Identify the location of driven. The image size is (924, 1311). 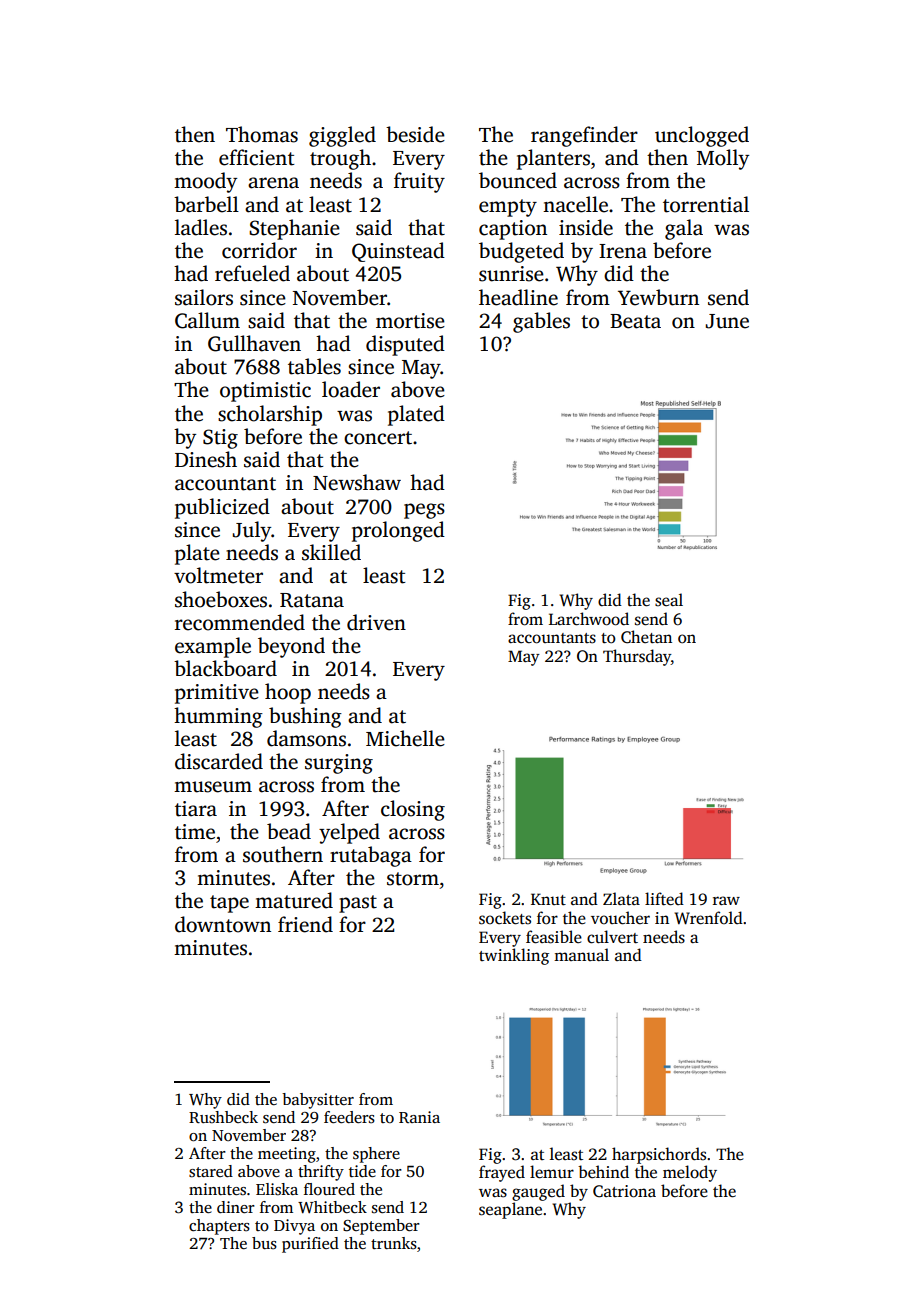
(376, 622).
